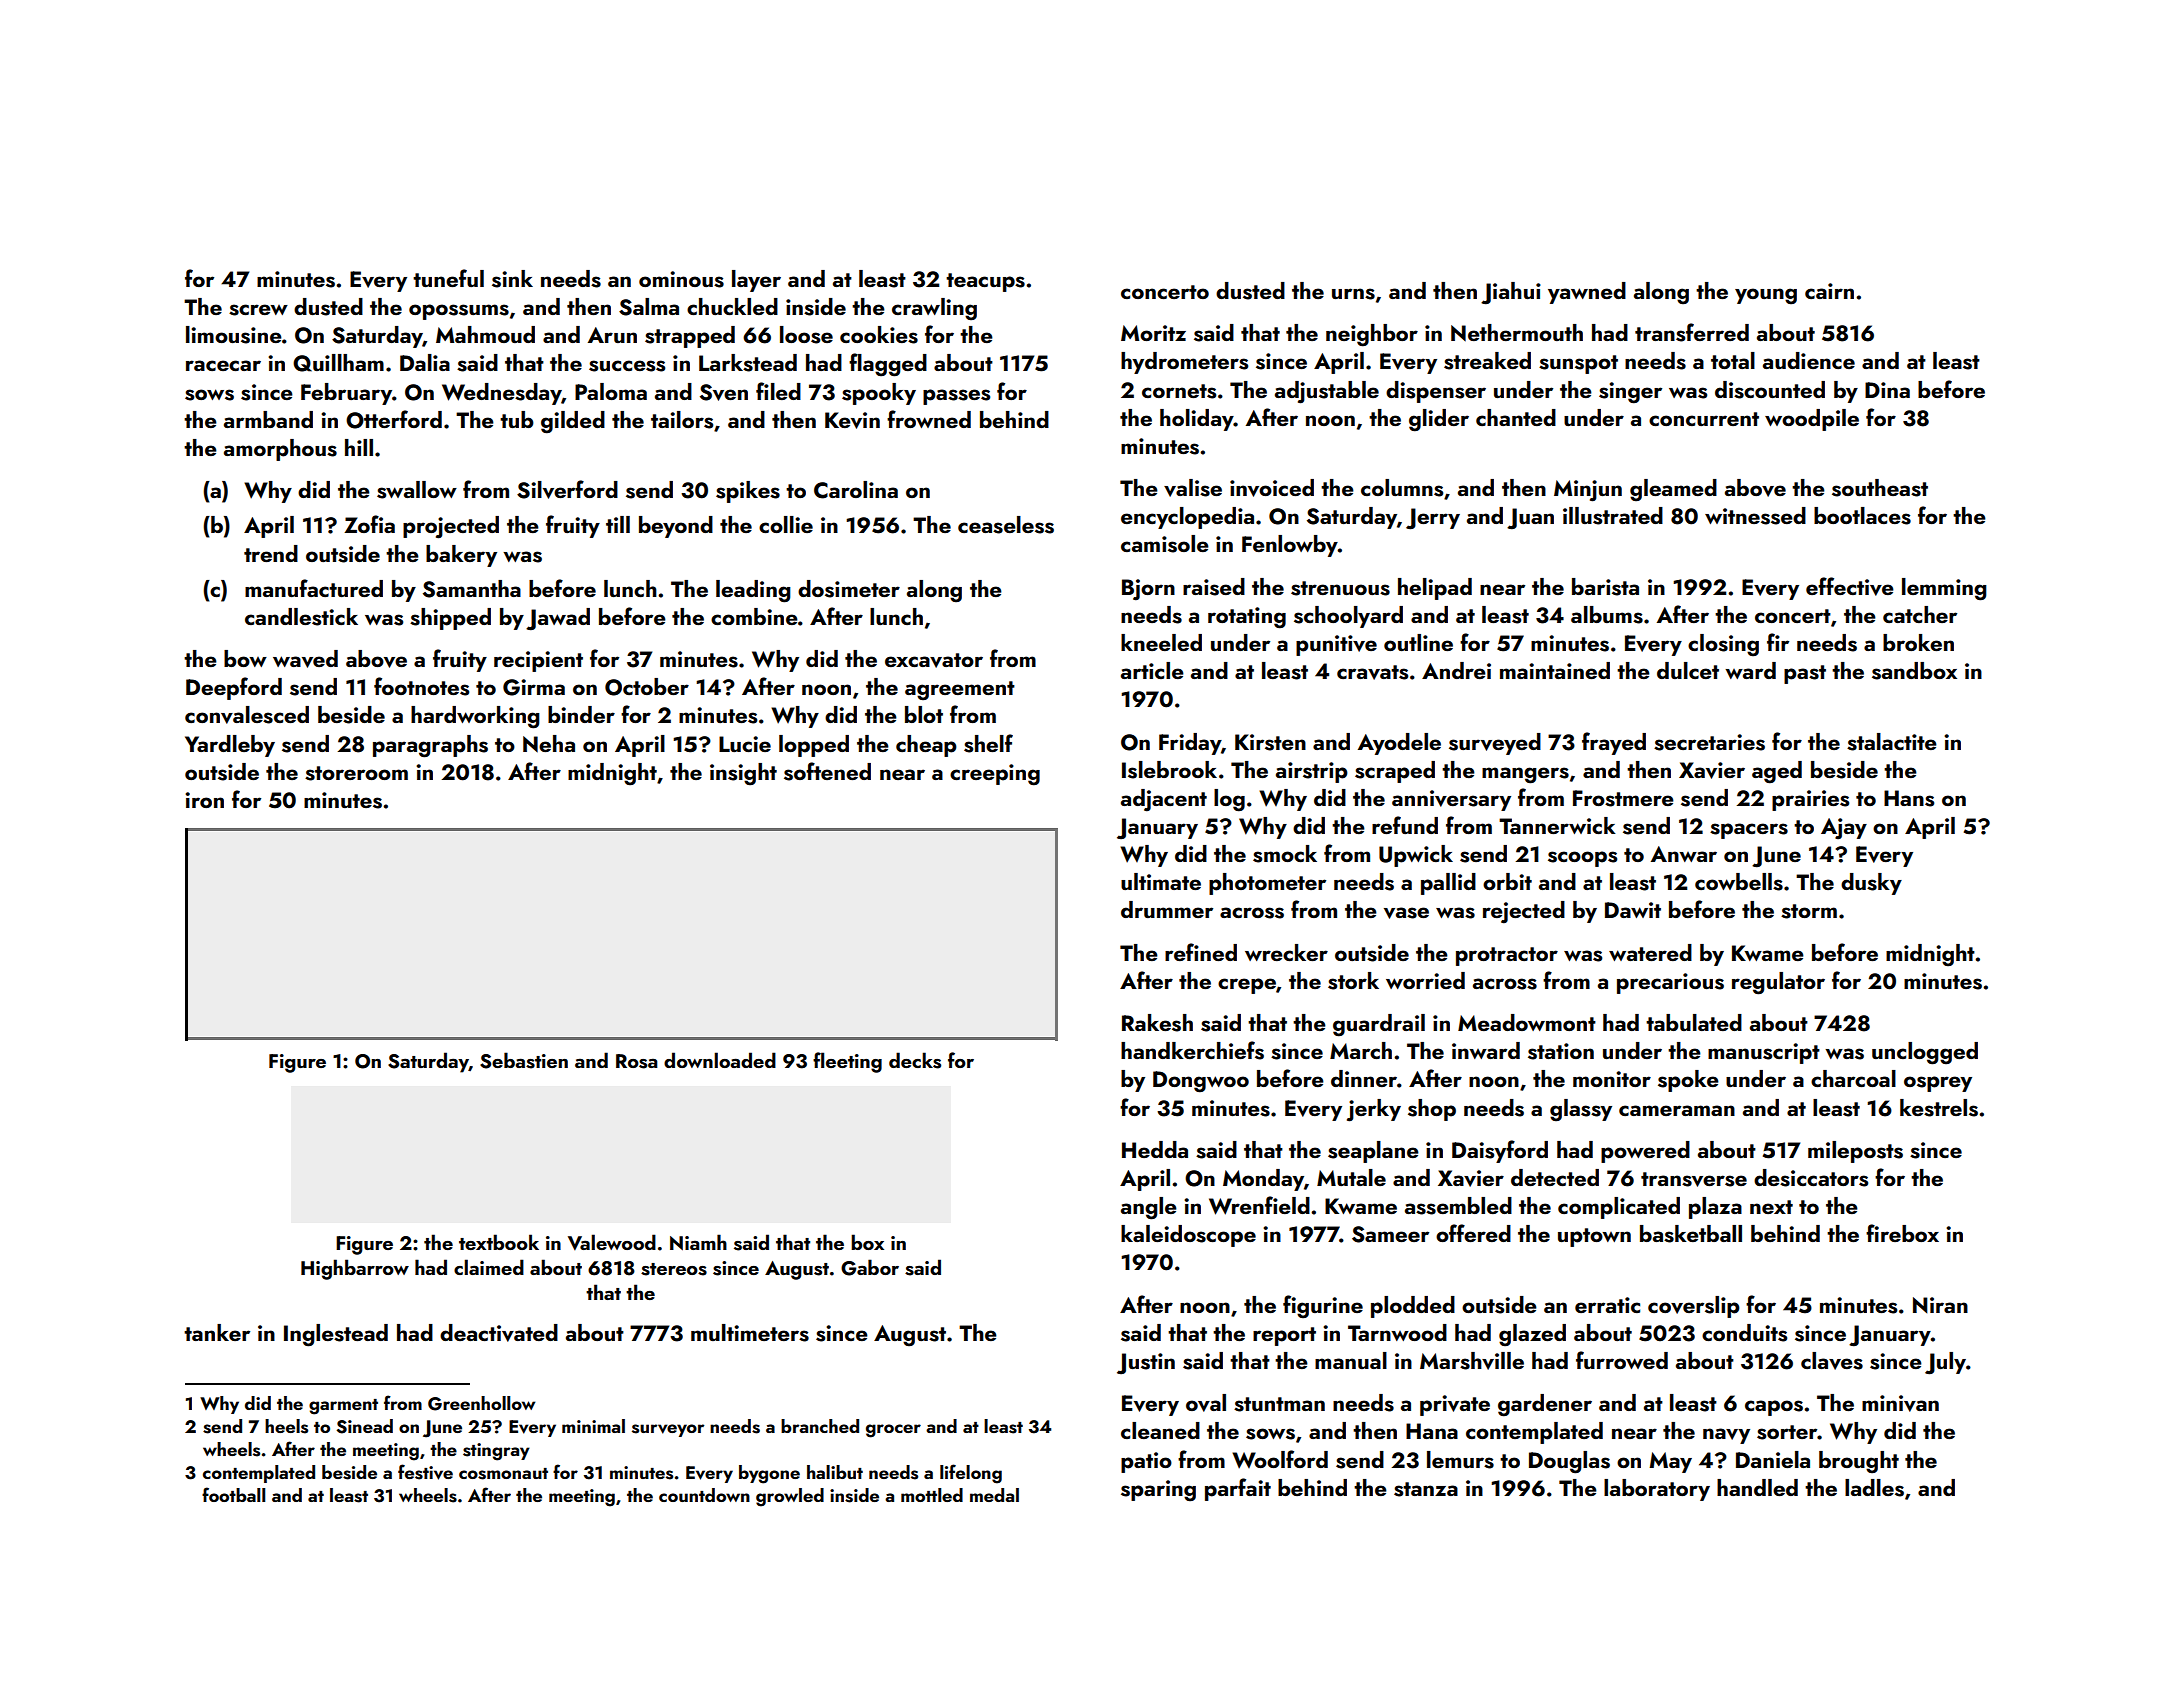  I want to click on singer, so click(1630, 393).
